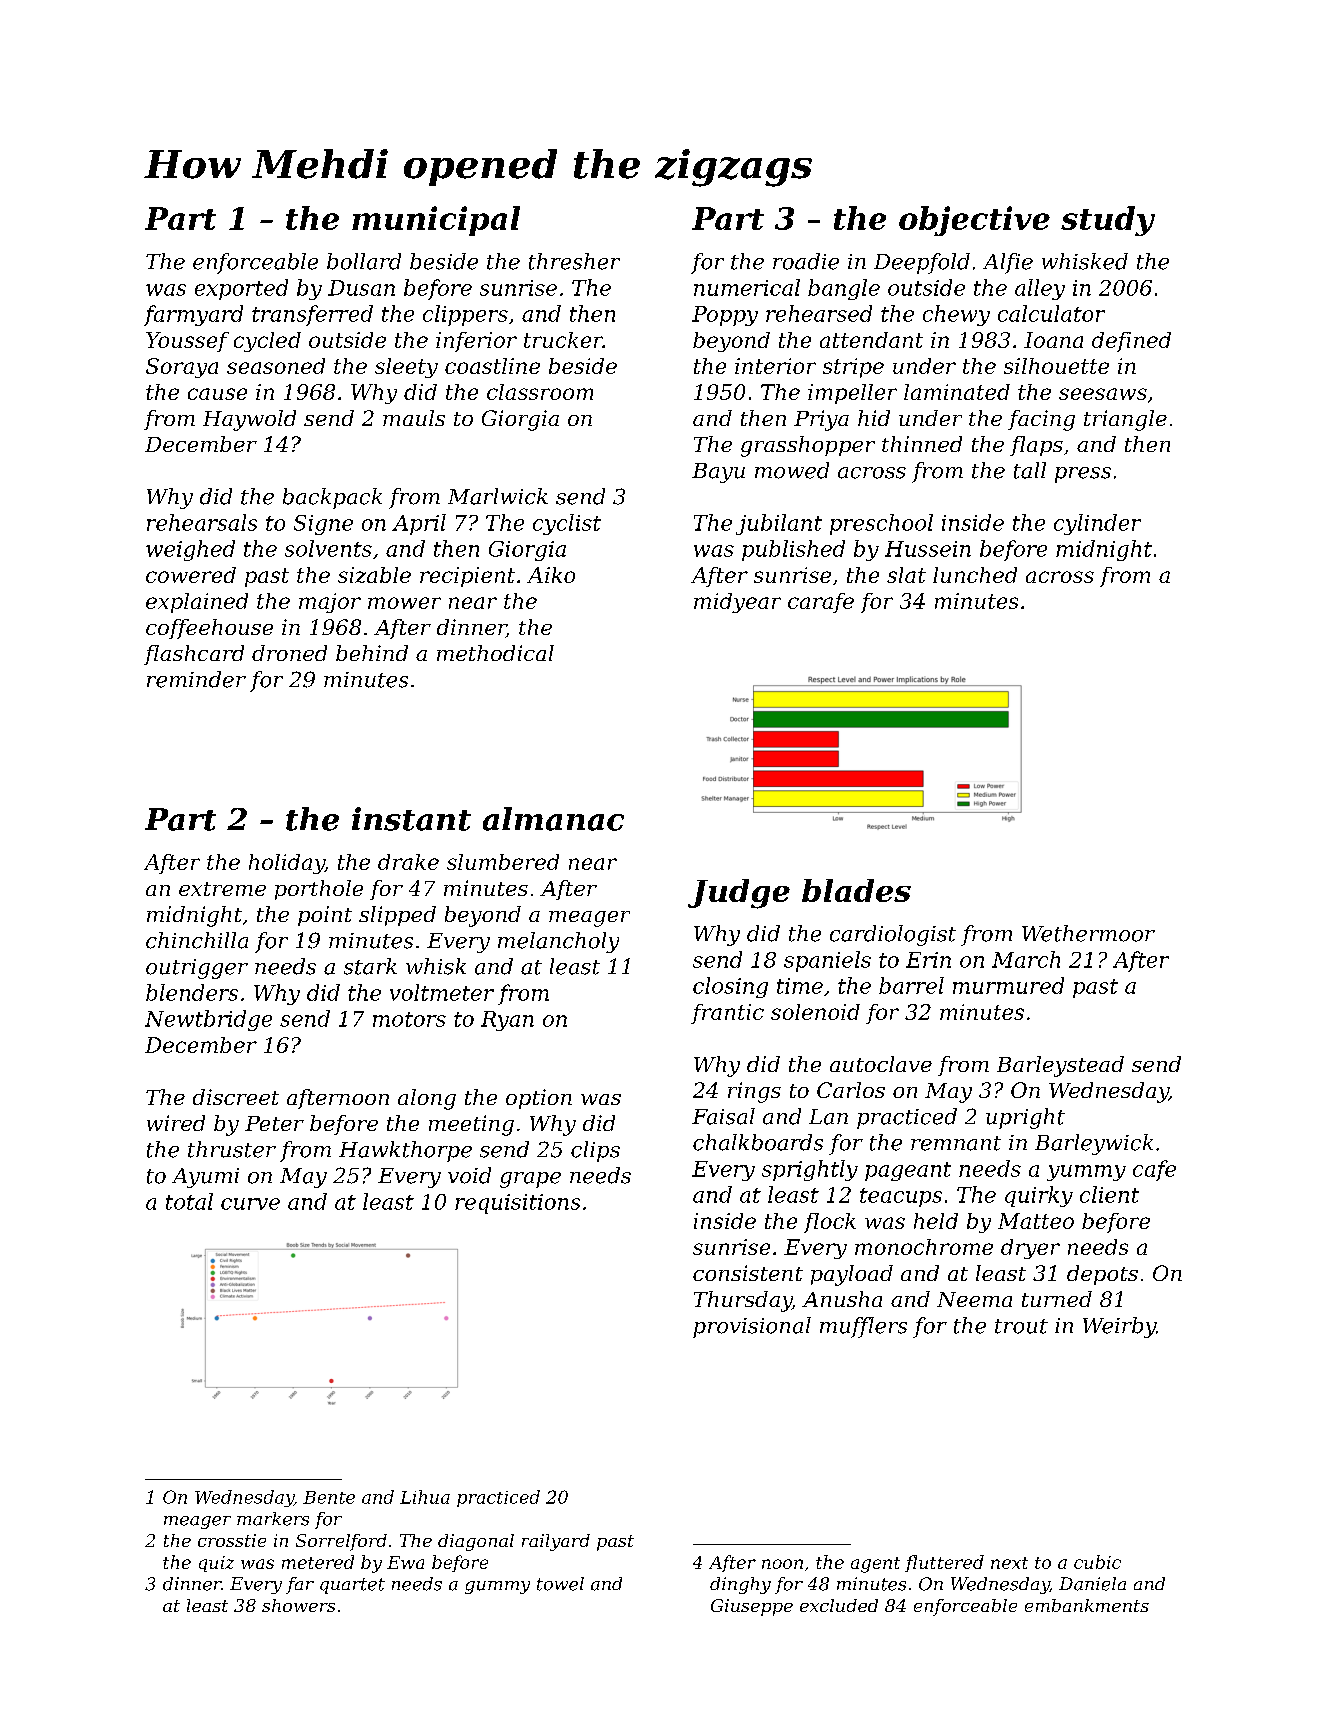  Describe the element at coordinates (495, 653) in the page. I see `methodical` at that location.
